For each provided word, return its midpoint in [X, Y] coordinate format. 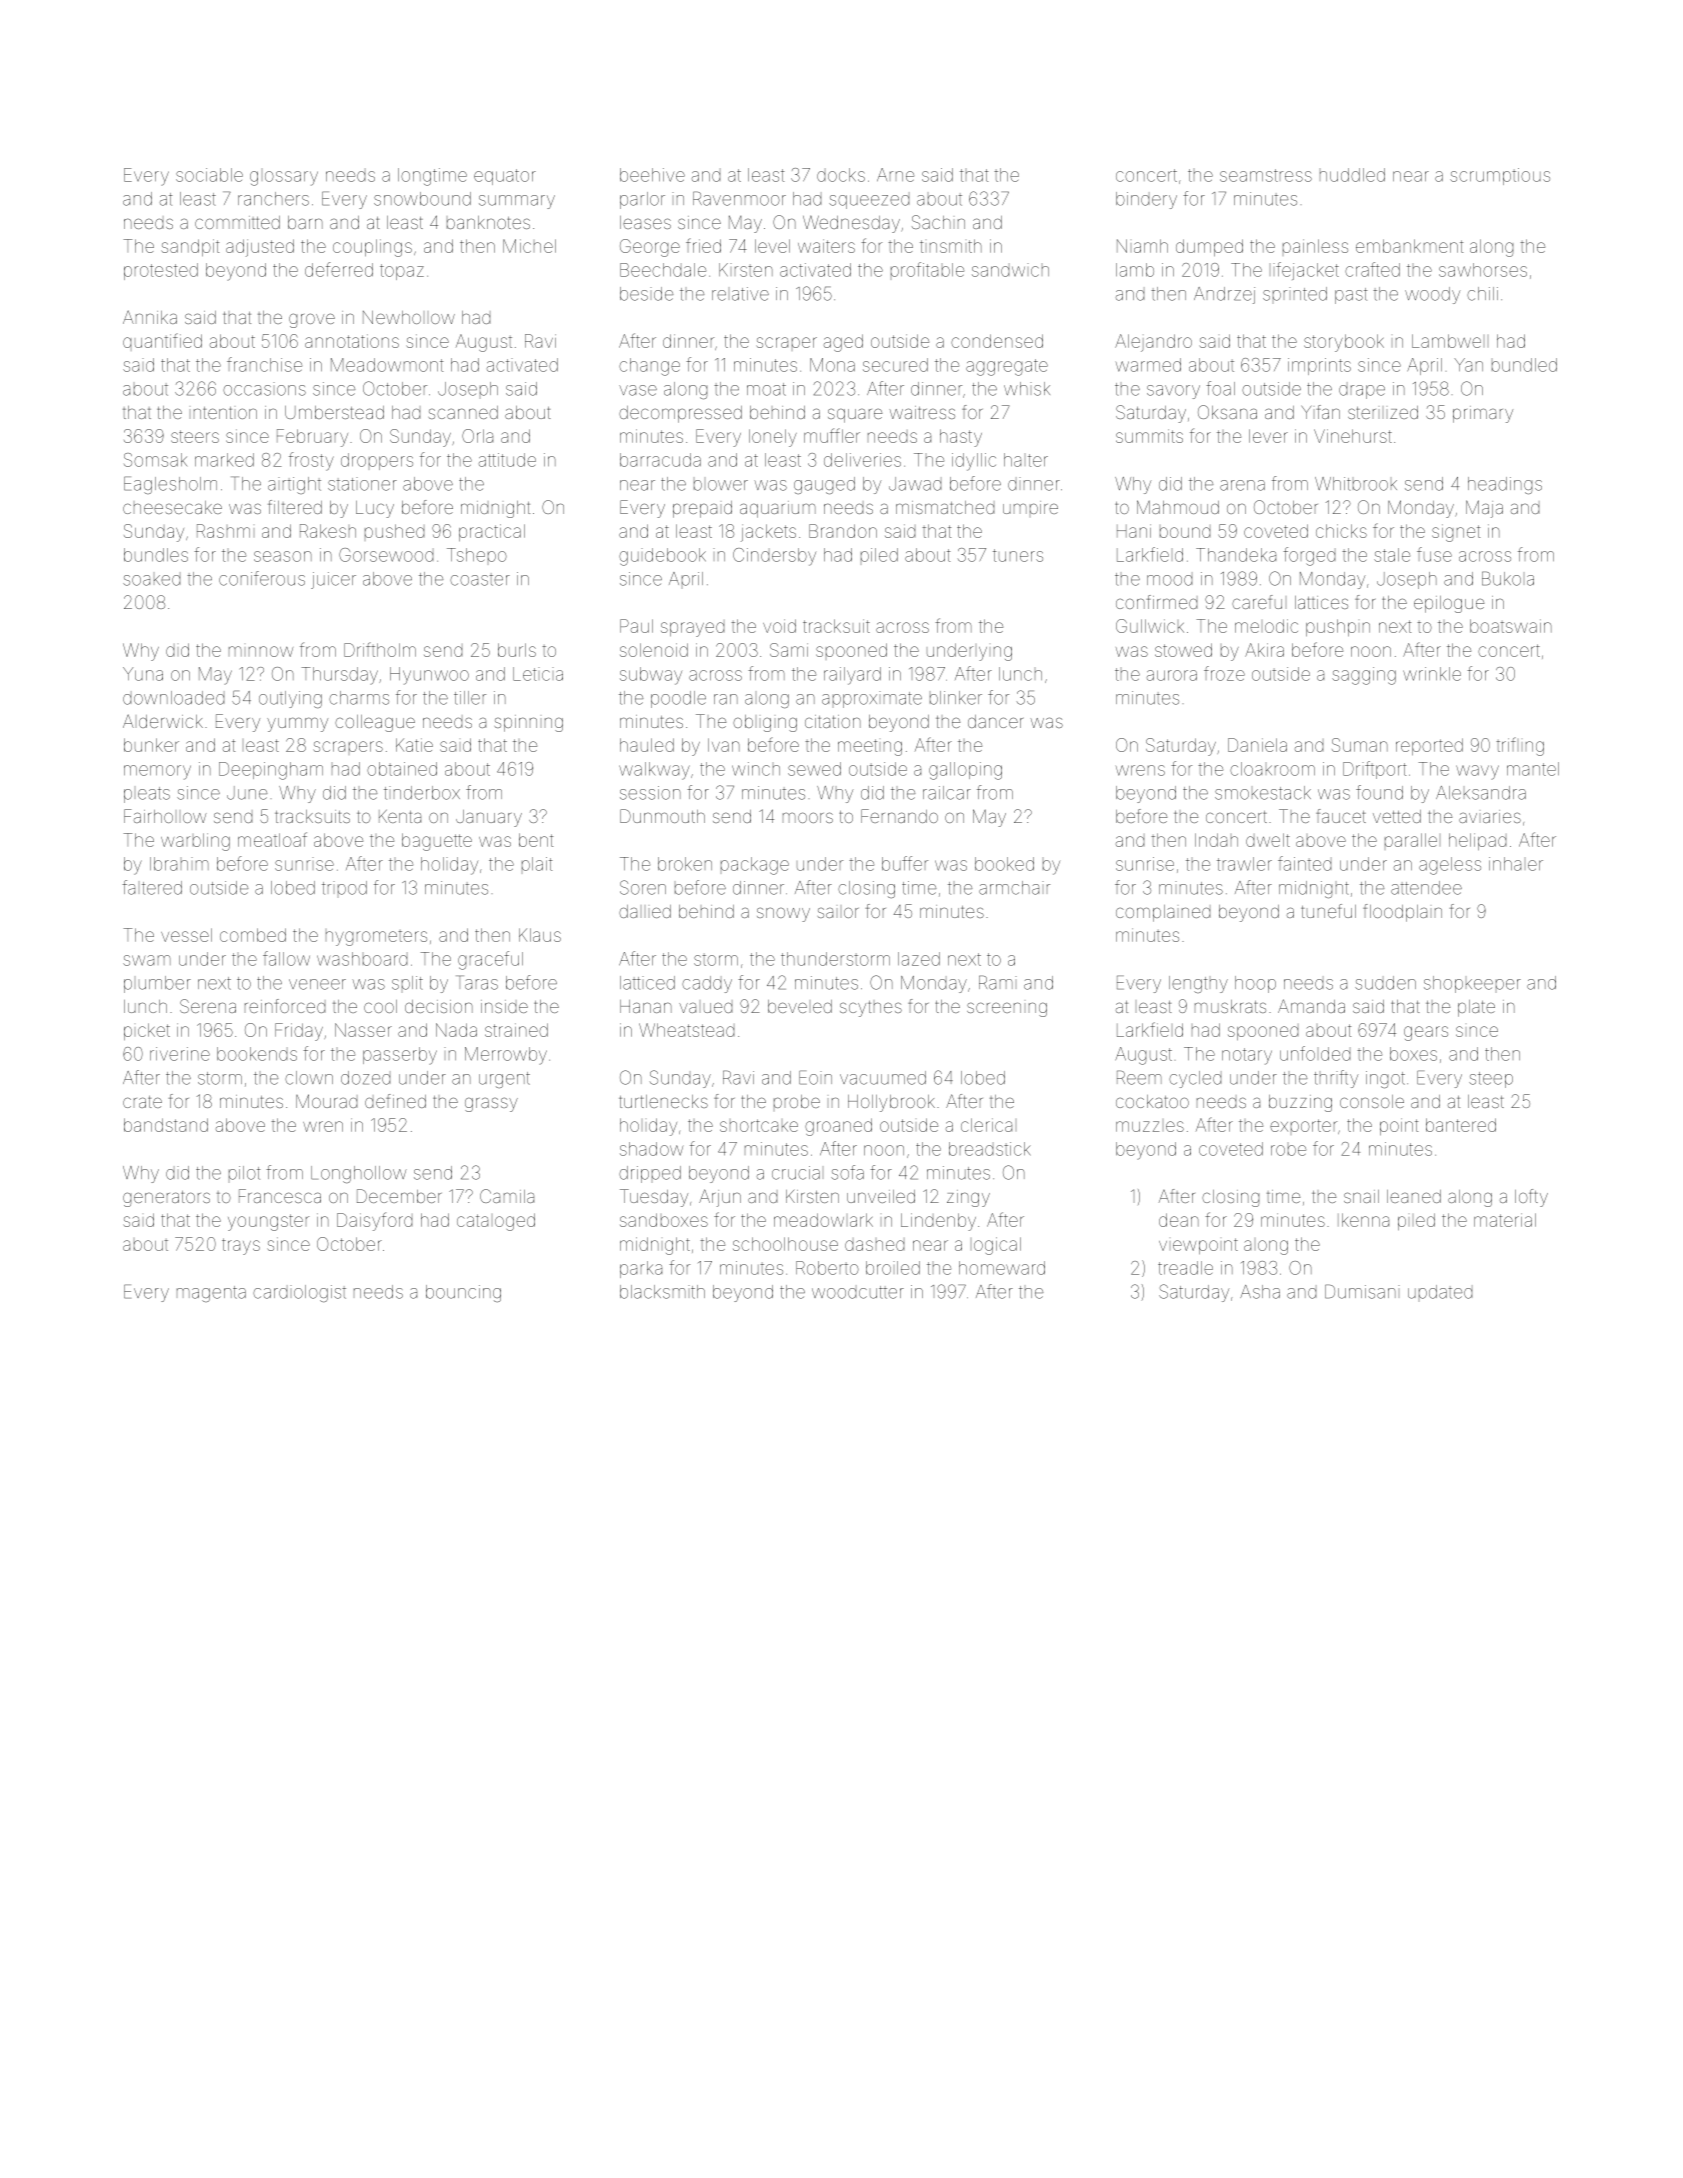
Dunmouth [662, 816]
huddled [1352, 175]
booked [1004, 864]
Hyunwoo [429, 676]
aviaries [1490, 816]
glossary [284, 178]
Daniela [1257, 745]
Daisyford [374, 1221]
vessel [186, 935]
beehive [652, 175]
